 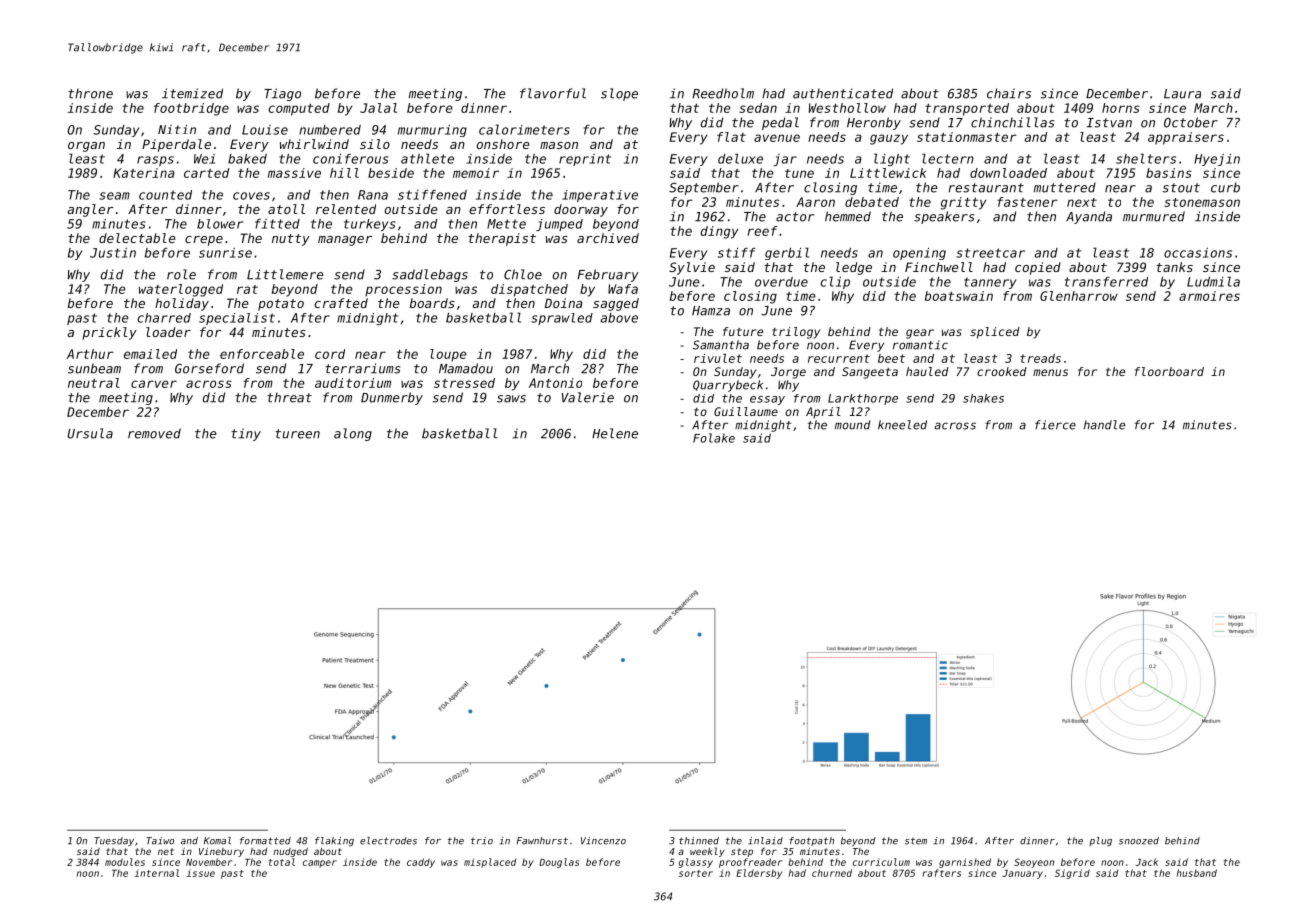 What do you see at coordinates (160, 841) in the screenshot?
I see `Taiwo` at bounding box center [160, 841].
